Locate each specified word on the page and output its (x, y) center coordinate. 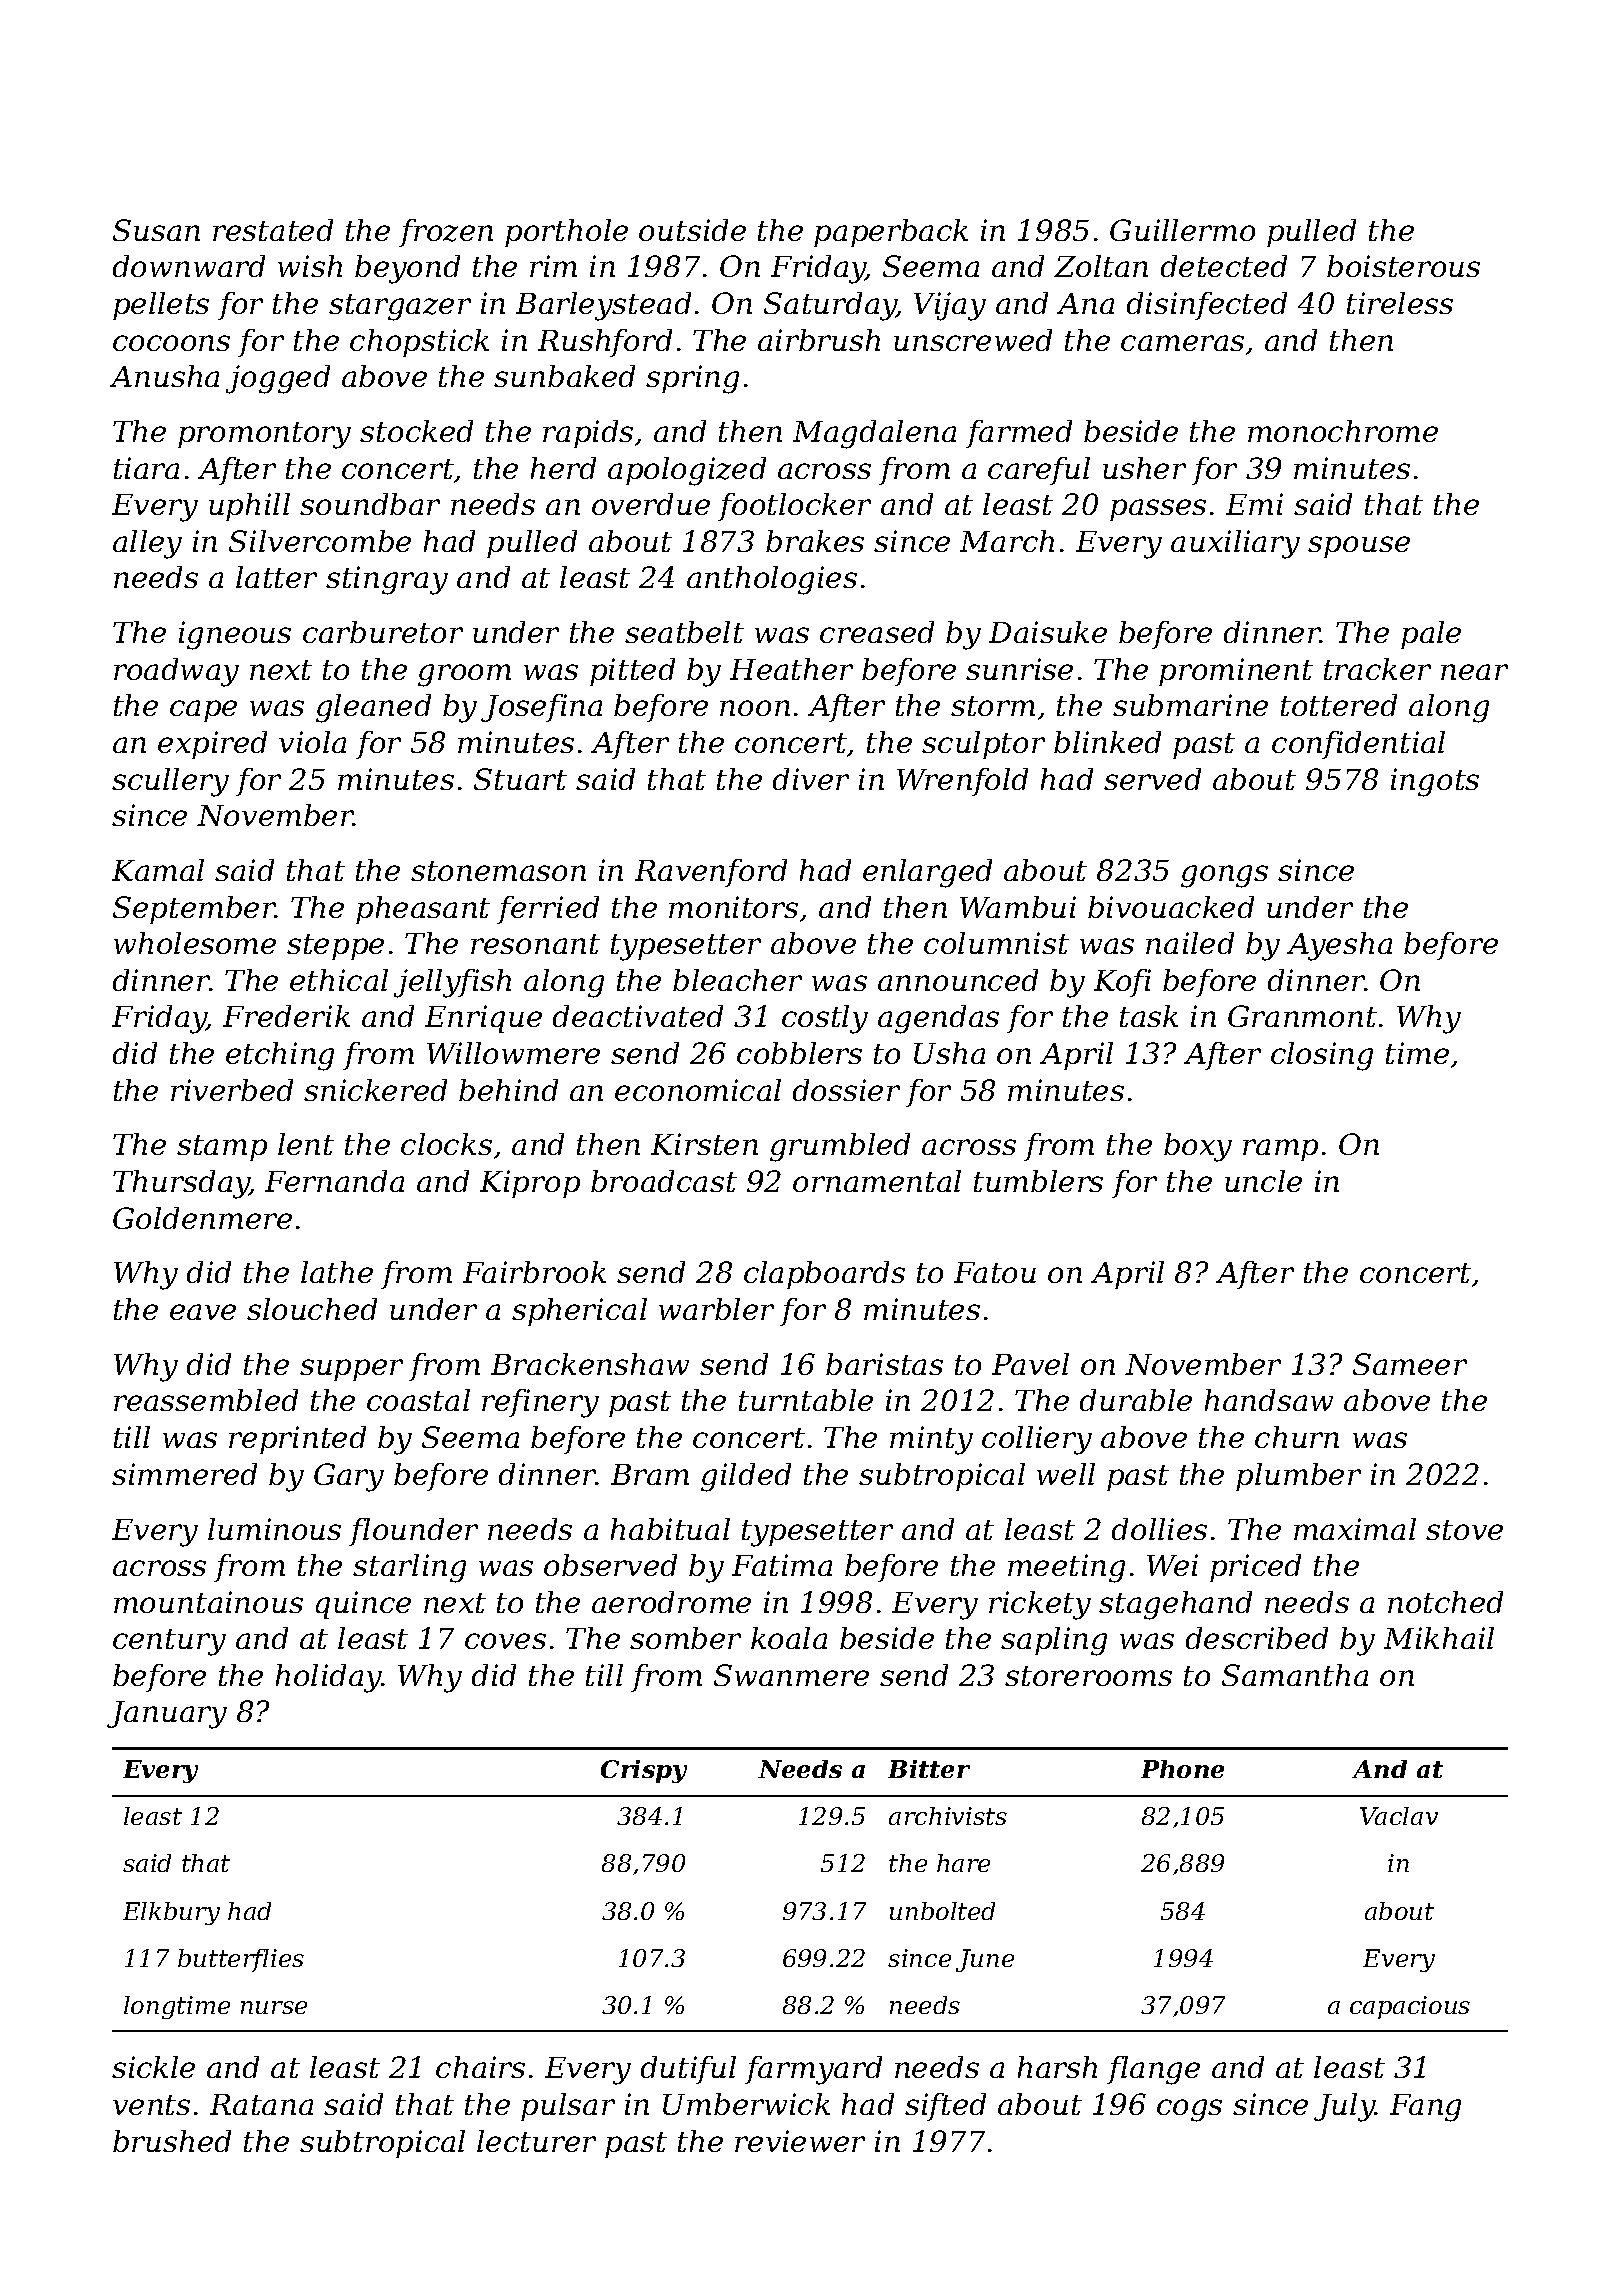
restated (273, 230)
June (985, 1960)
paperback (891, 233)
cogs (1189, 2110)
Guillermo (1182, 230)
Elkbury (171, 1913)
